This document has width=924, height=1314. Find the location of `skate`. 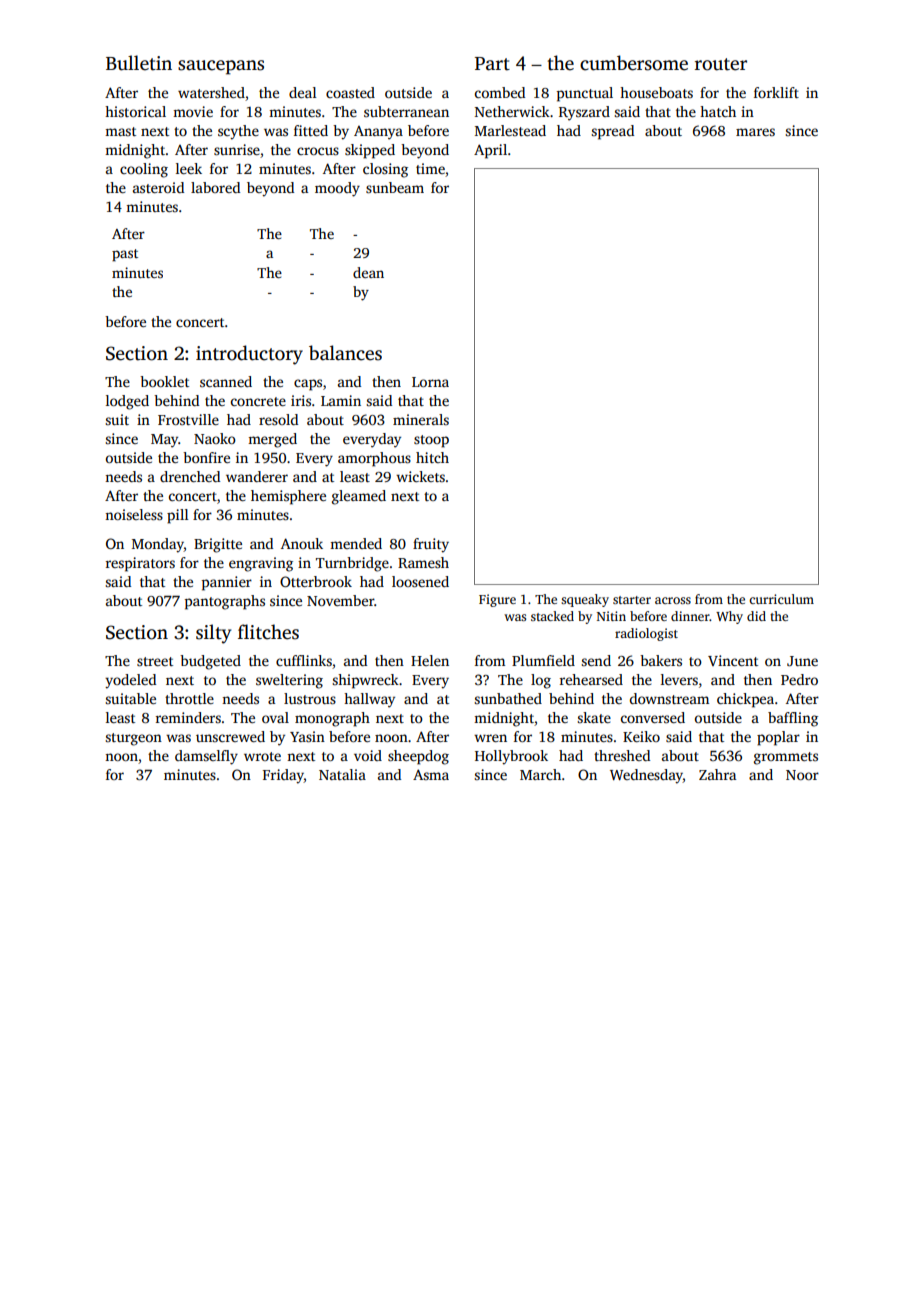

skate is located at coordinates (594, 717).
